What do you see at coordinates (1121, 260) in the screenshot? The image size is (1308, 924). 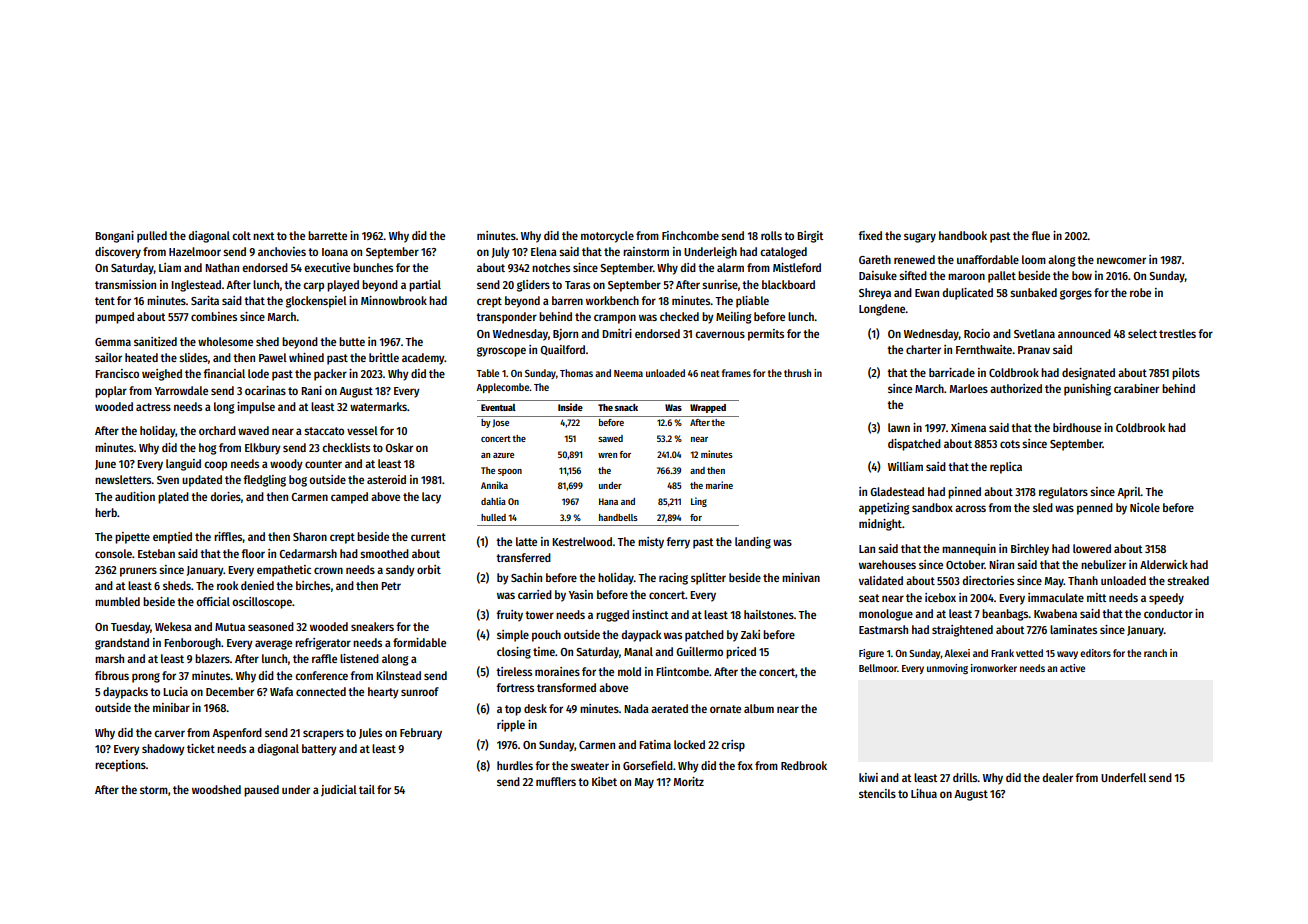 I see `newcomer` at bounding box center [1121, 260].
